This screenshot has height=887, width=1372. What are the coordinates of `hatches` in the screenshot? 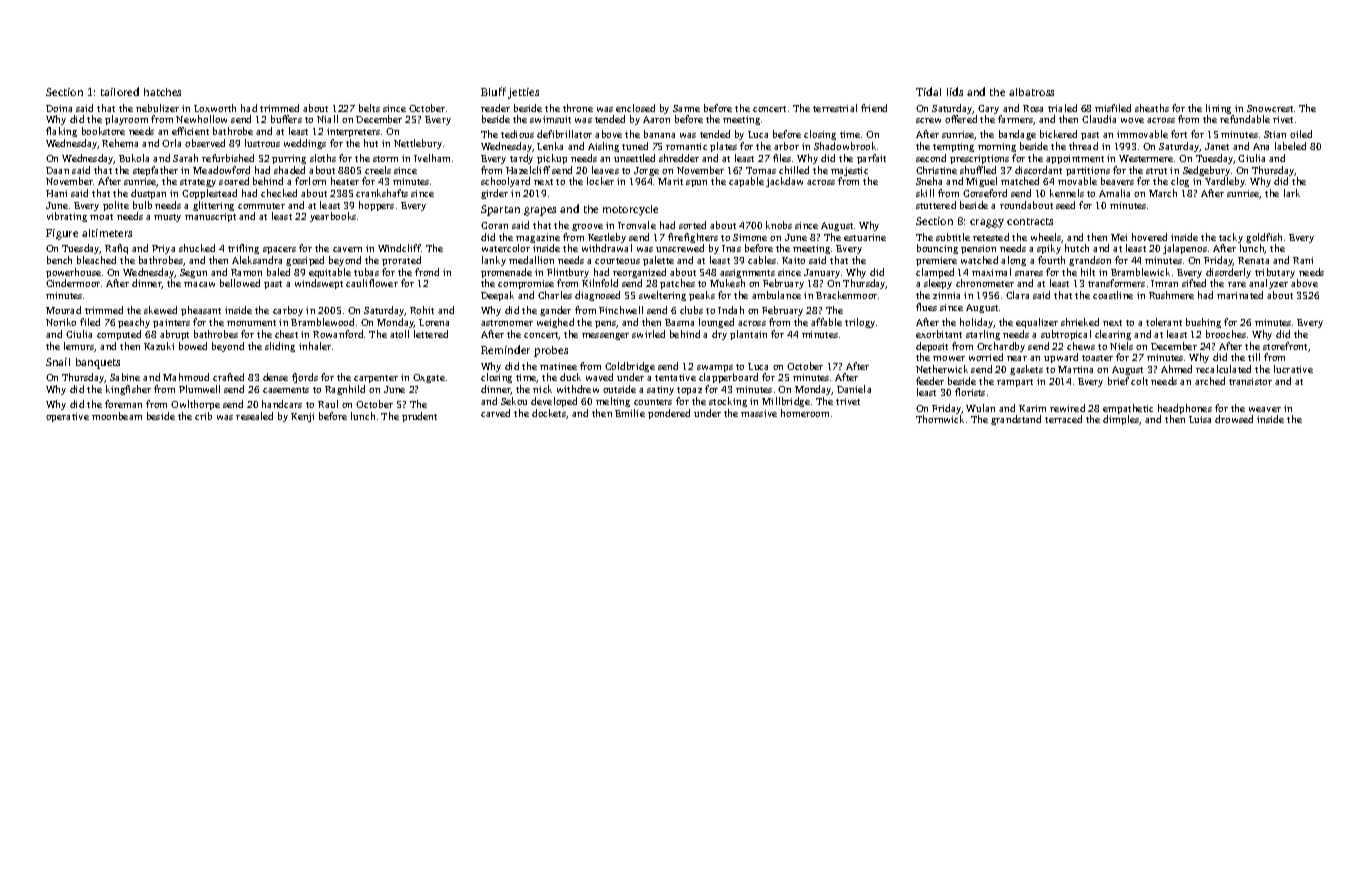 It's located at (162, 92).
